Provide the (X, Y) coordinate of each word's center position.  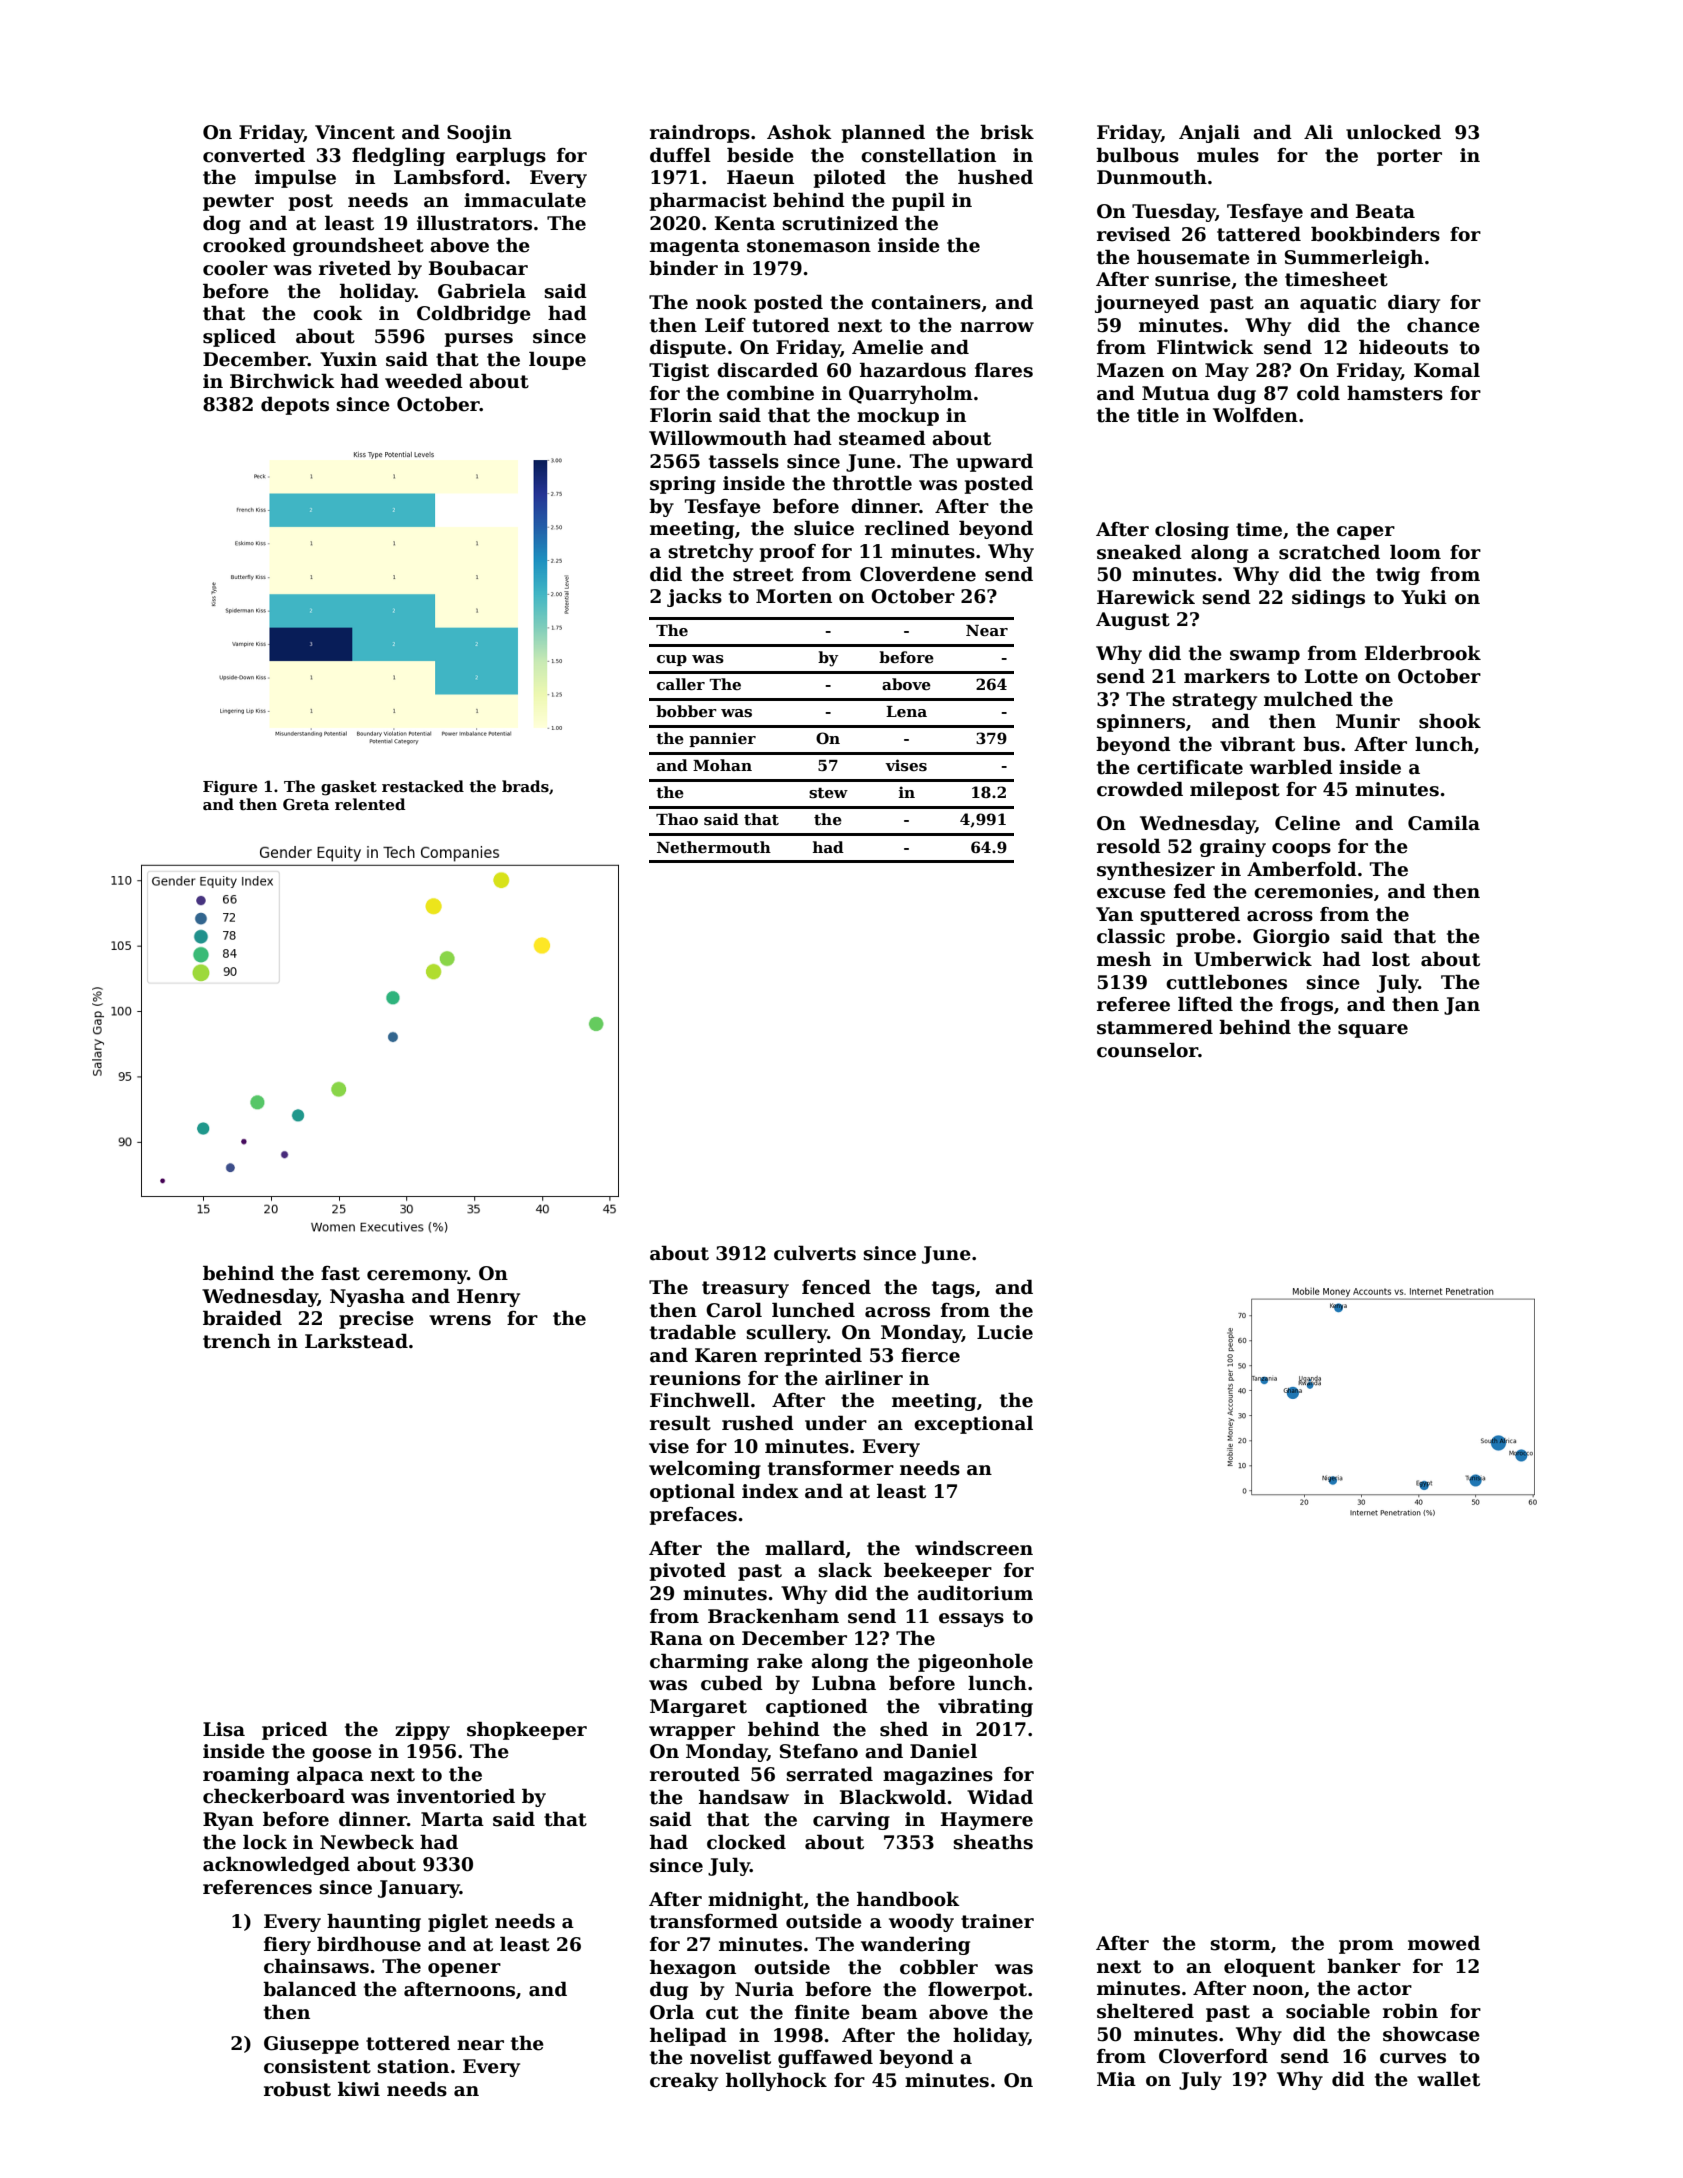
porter (1409, 157)
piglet (458, 1922)
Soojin (479, 134)
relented (370, 804)
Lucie (1005, 1332)
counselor (1147, 1050)
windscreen (974, 1548)
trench (237, 1341)
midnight (755, 1900)
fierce (930, 1355)
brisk (1007, 132)
